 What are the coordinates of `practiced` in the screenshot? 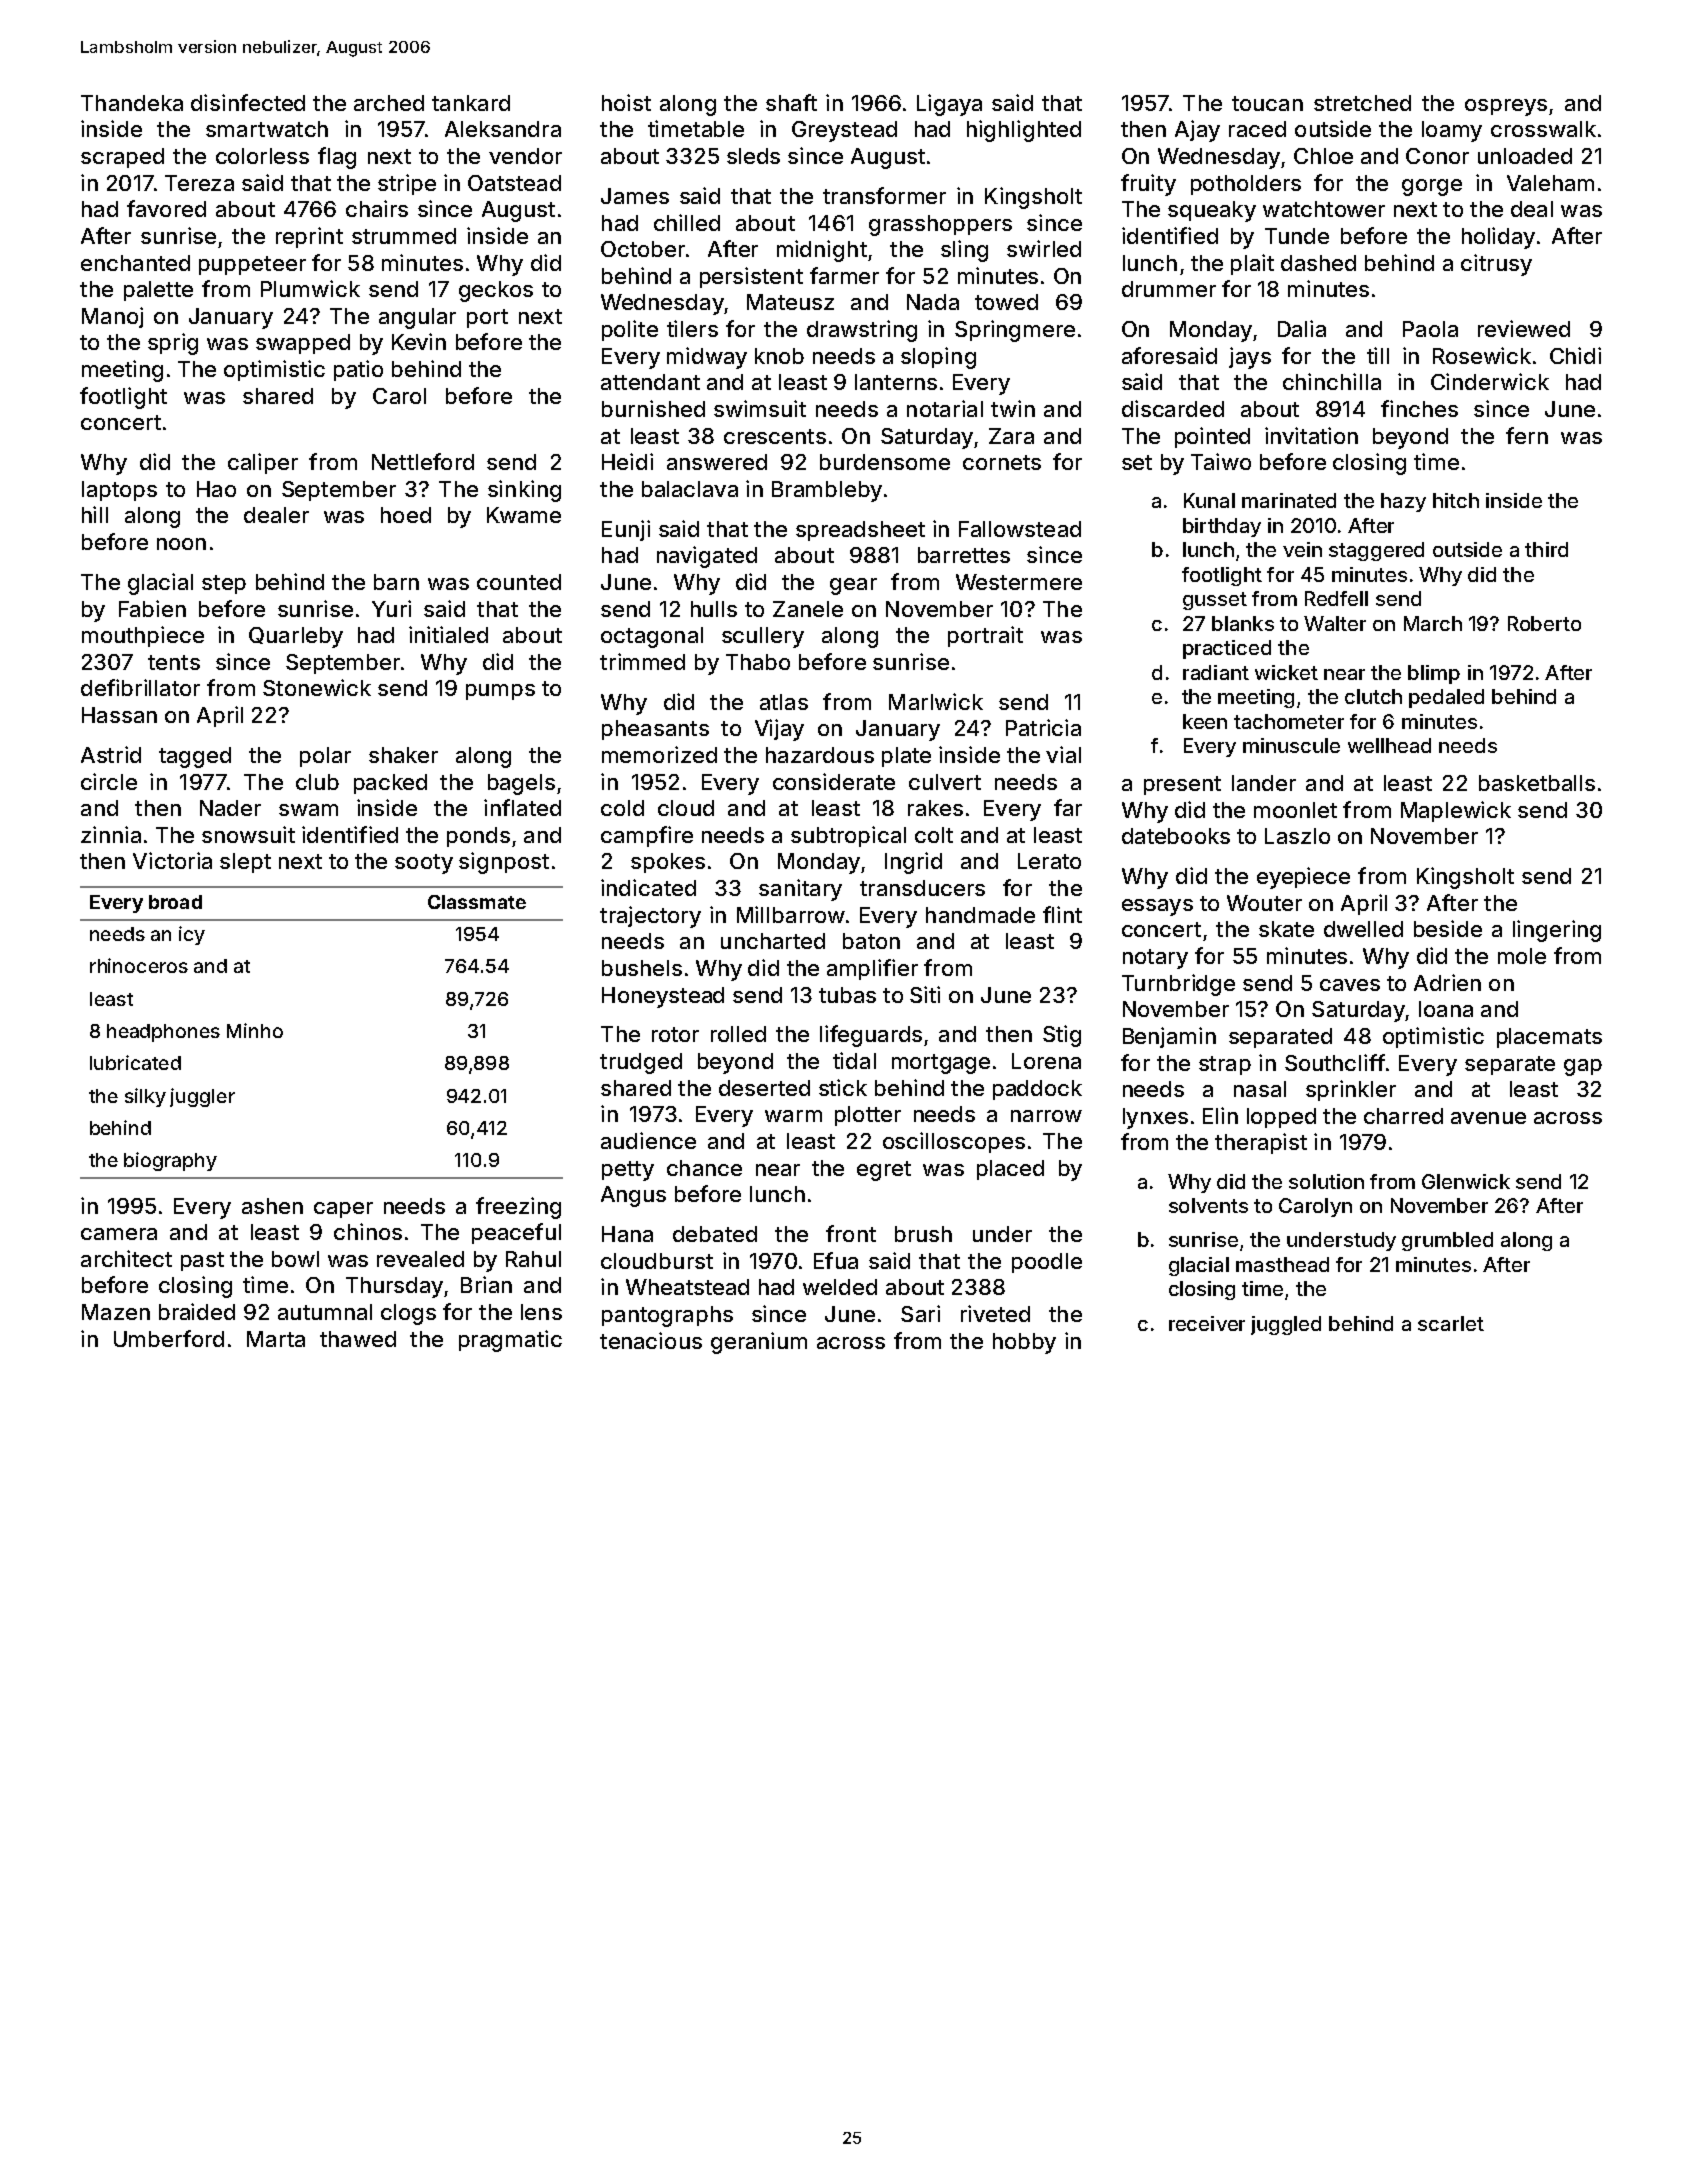 It's located at (1227, 649).
